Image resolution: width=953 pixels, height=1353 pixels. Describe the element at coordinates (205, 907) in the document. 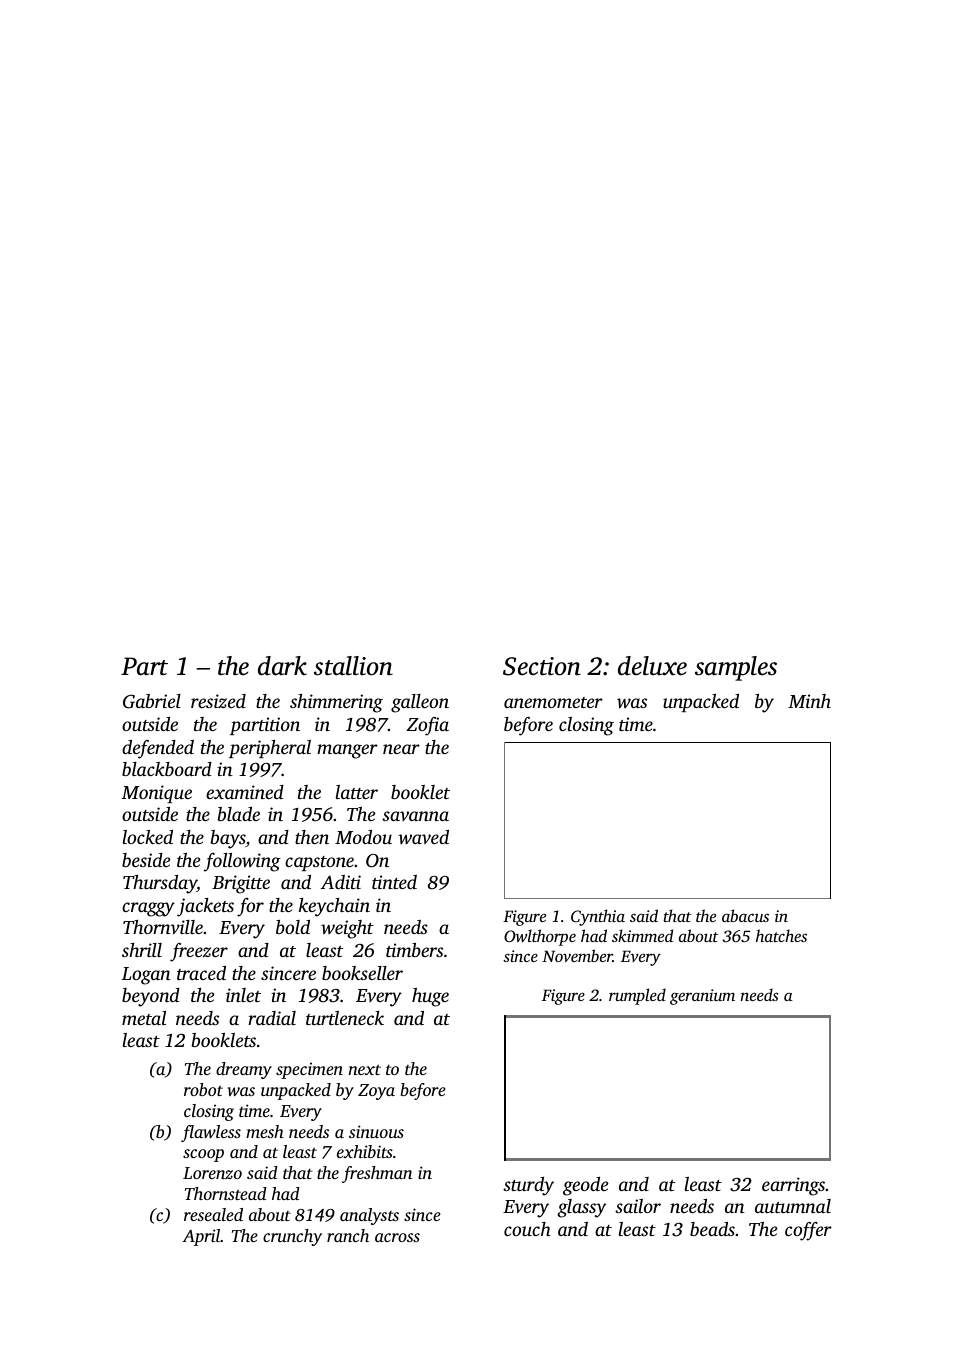

I see `jackets` at that location.
